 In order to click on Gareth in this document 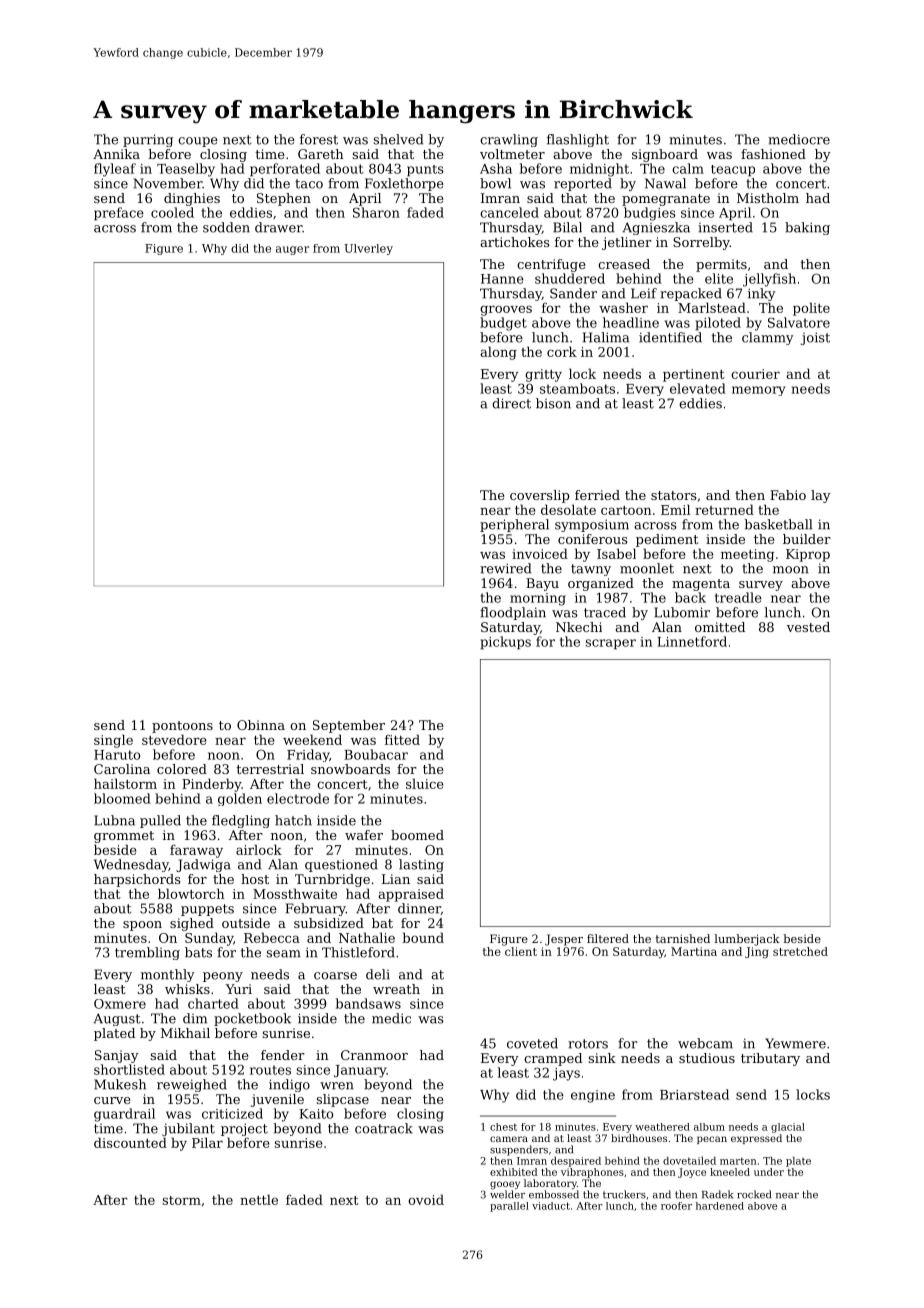, I will do `click(321, 154)`.
